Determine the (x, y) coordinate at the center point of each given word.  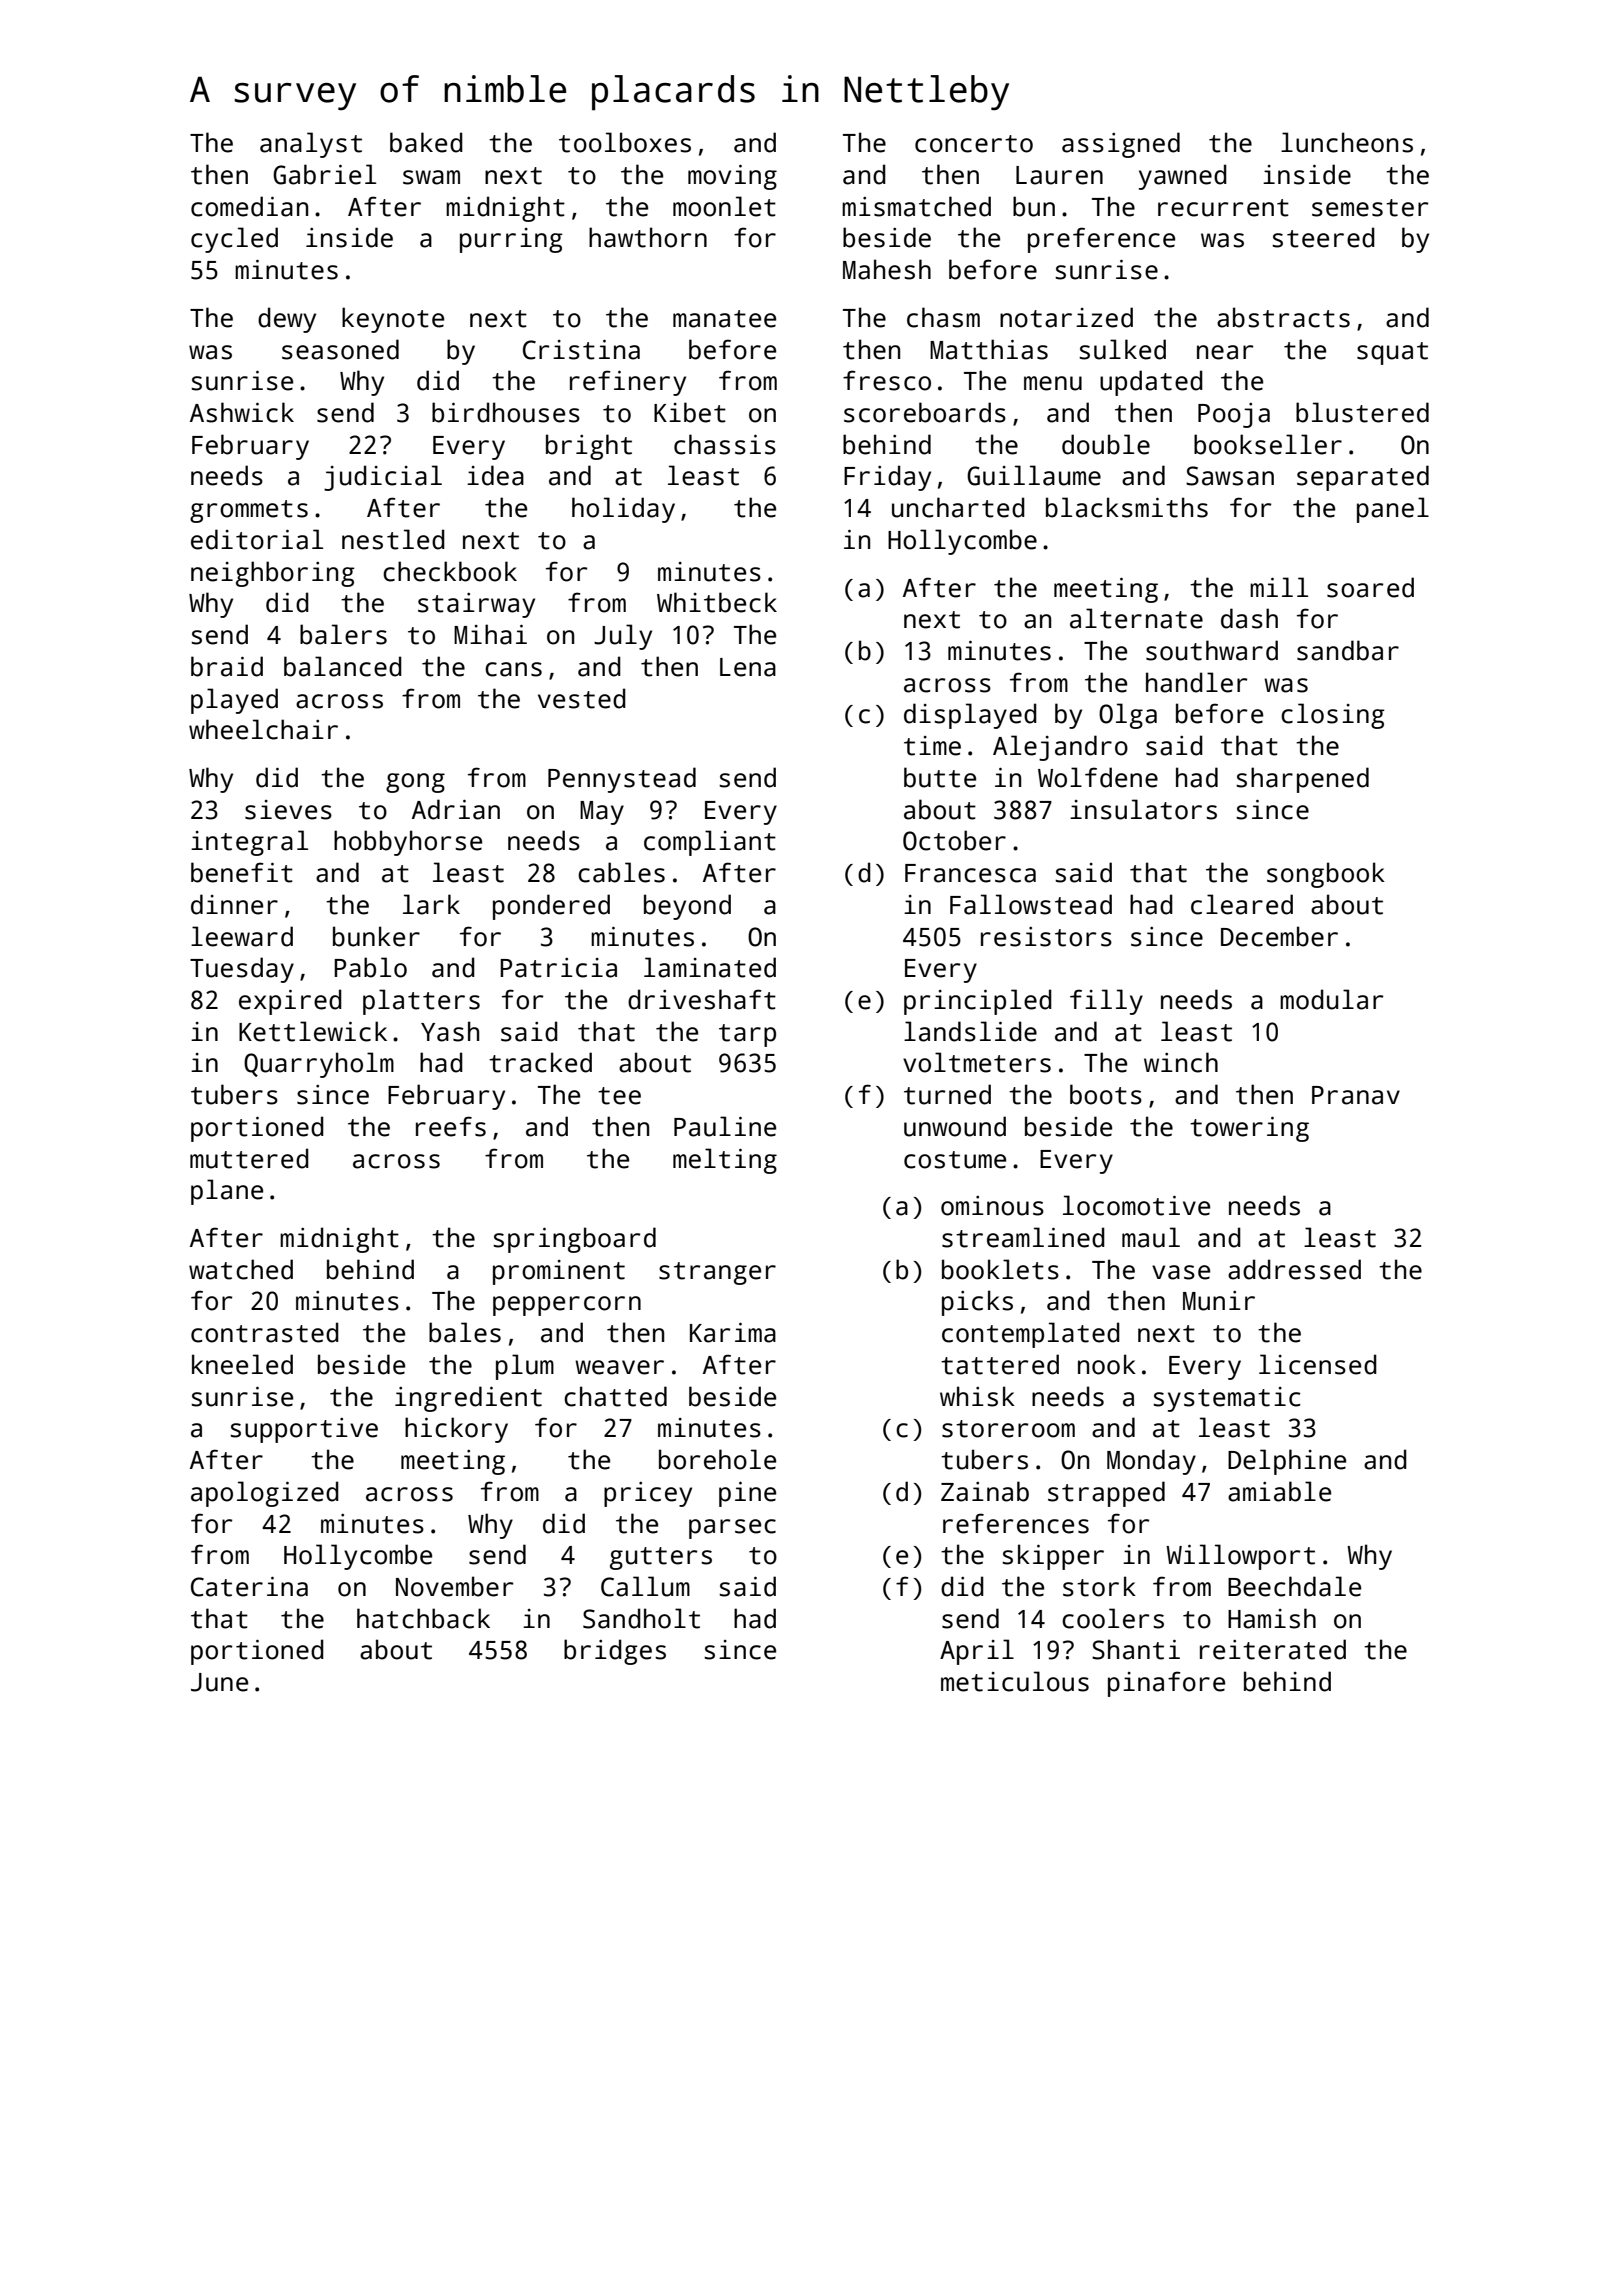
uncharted (958, 507)
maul (1151, 1237)
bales (465, 1332)
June (219, 1682)
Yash (450, 1031)
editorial (257, 539)
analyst (311, 145)
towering (1249, 1129)
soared (1370, 587)
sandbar (1348, 650)
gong (415, 783)
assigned (1121, 145)
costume (955, 1160)
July (623, 637)
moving (732, 177)
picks (977, 1303)
